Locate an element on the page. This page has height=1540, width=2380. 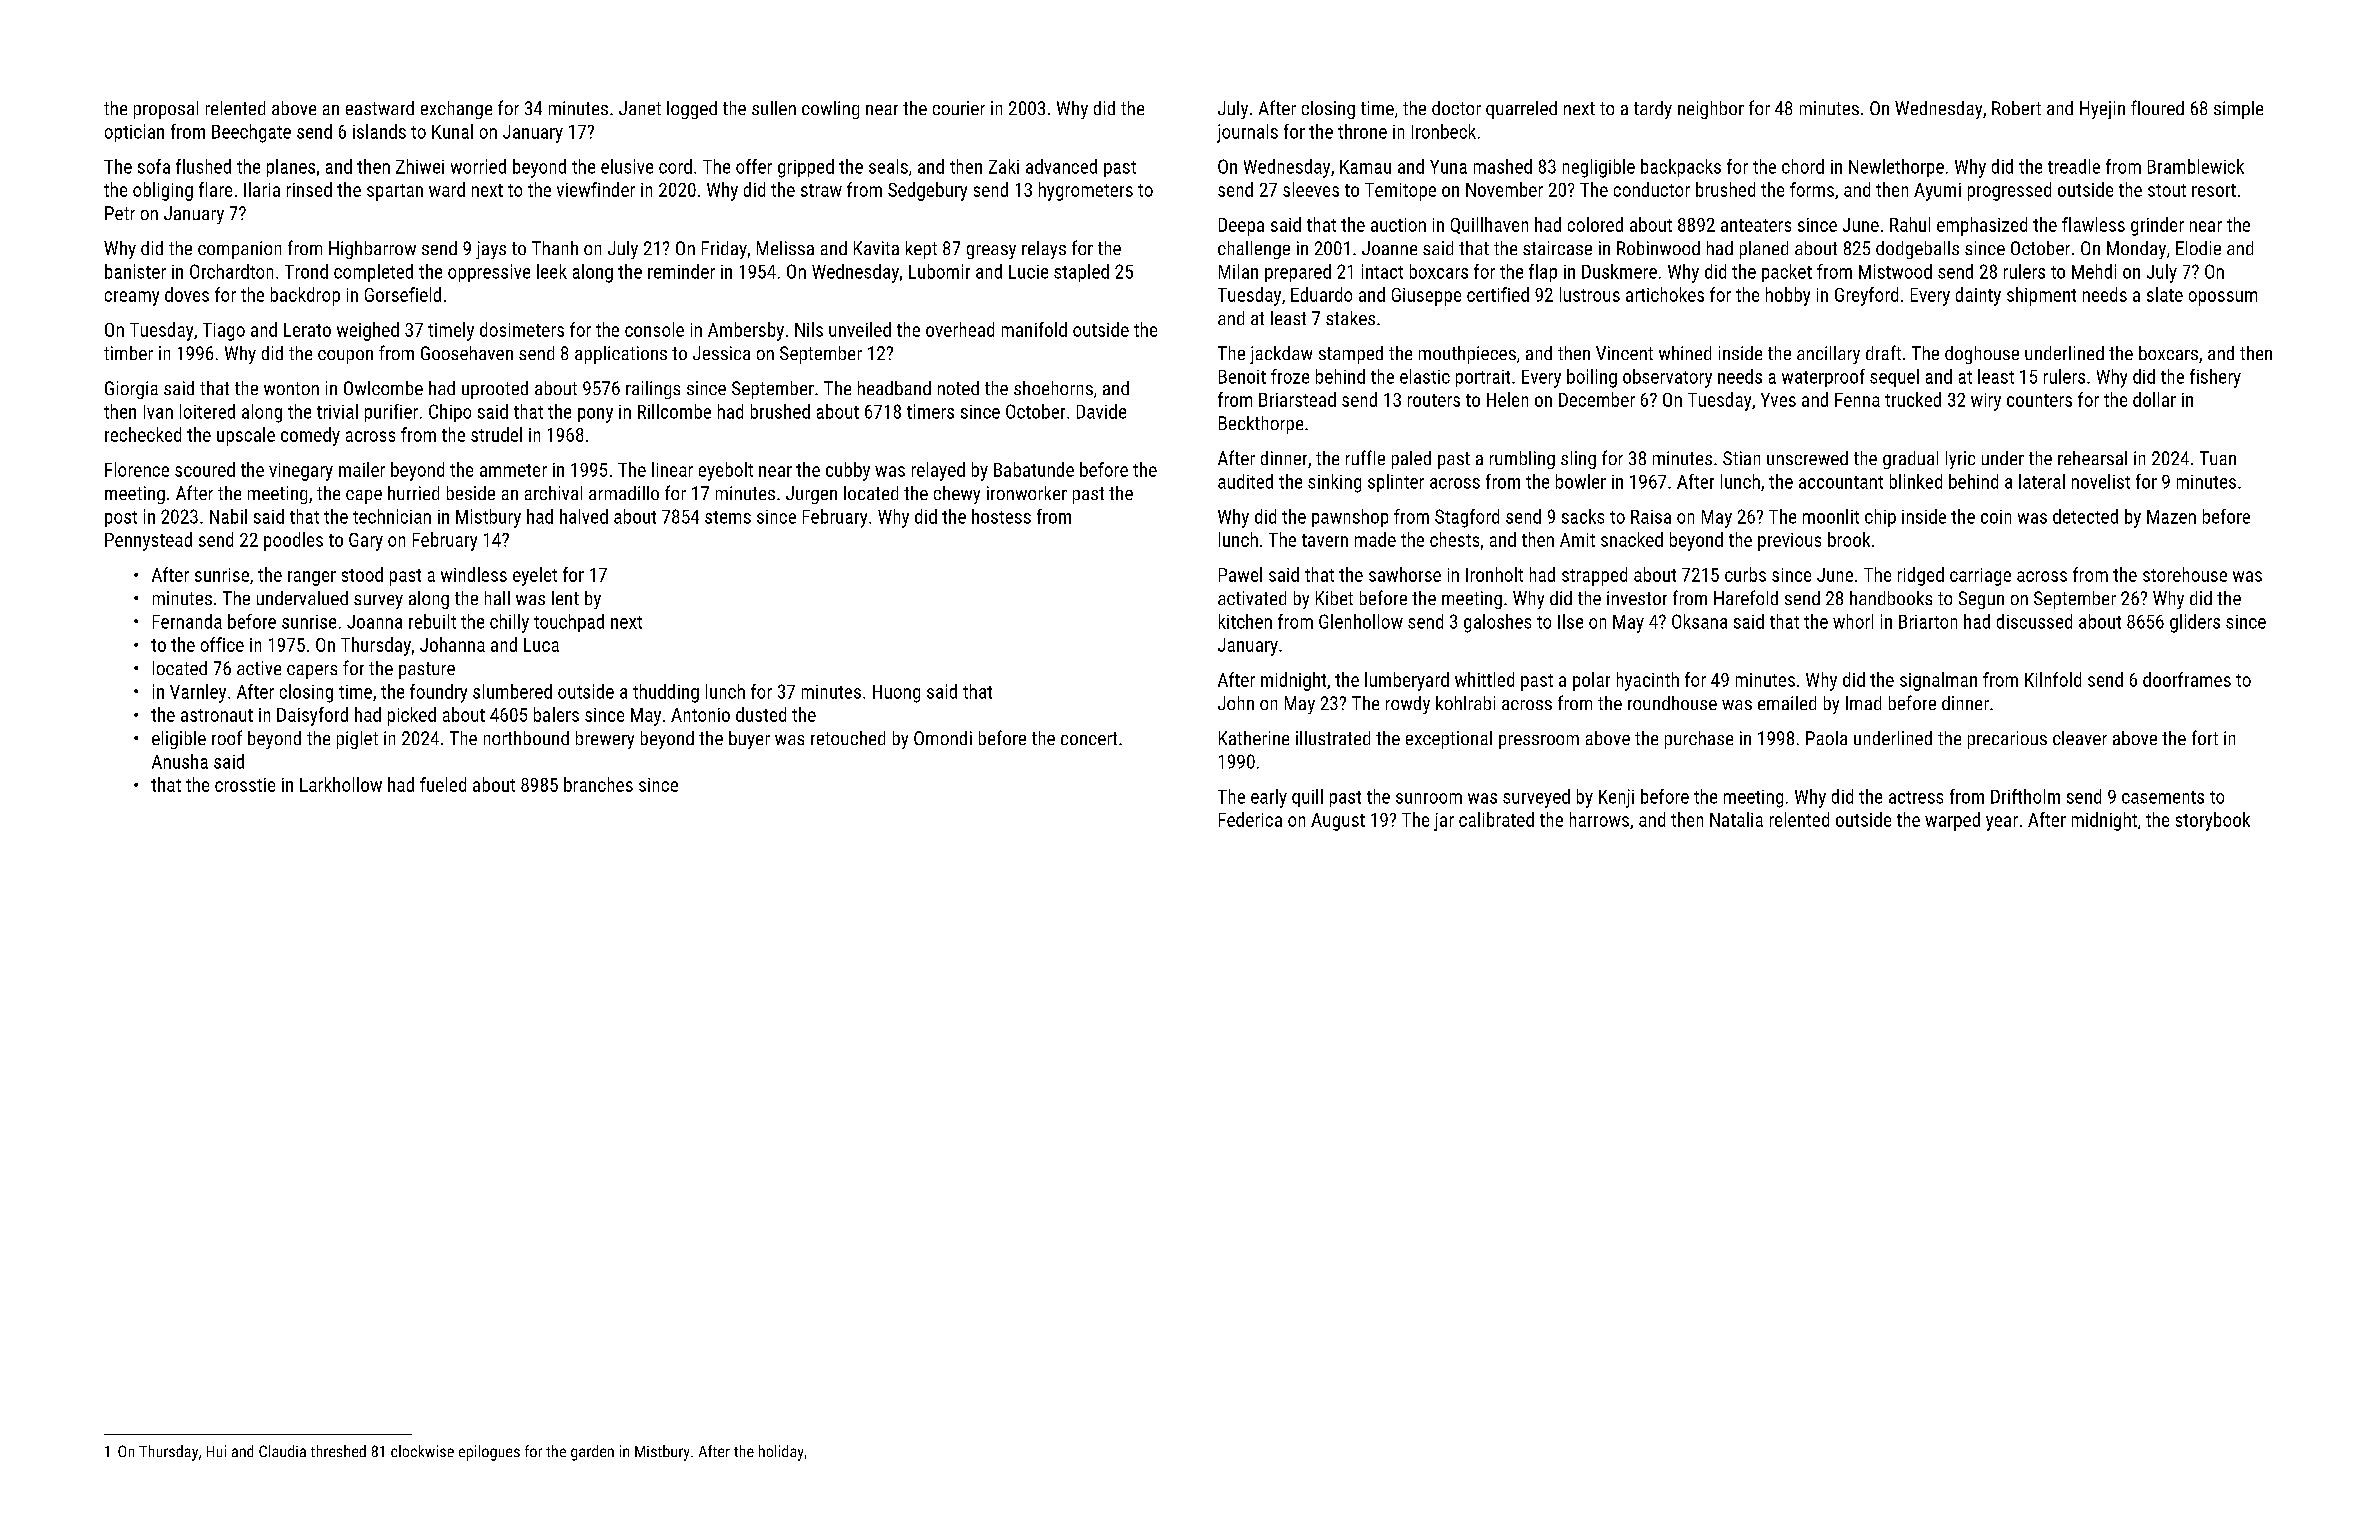
floured is located at coordinates (2157, 107).
